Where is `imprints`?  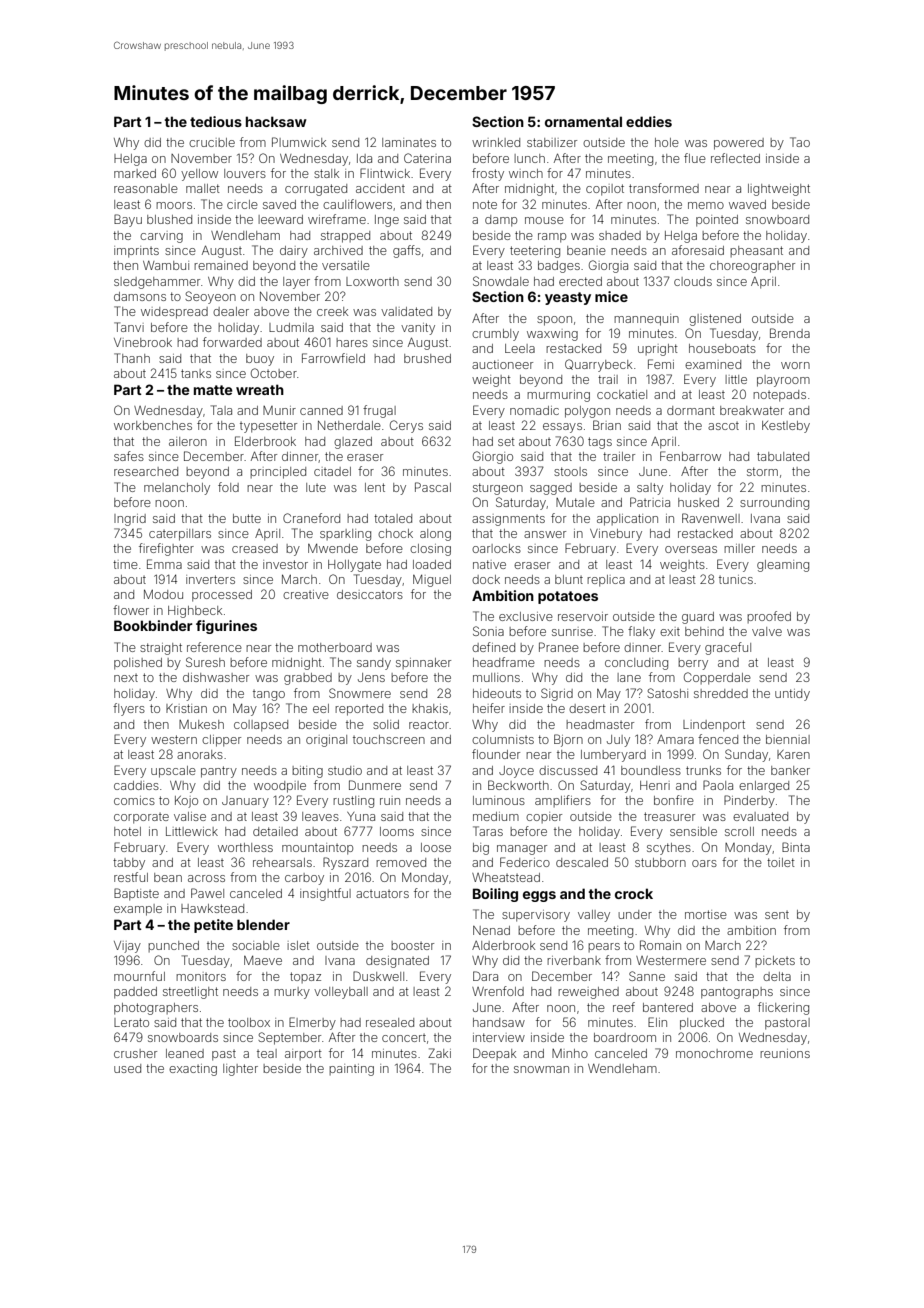 imprints is located at coordinates (136, 252).
